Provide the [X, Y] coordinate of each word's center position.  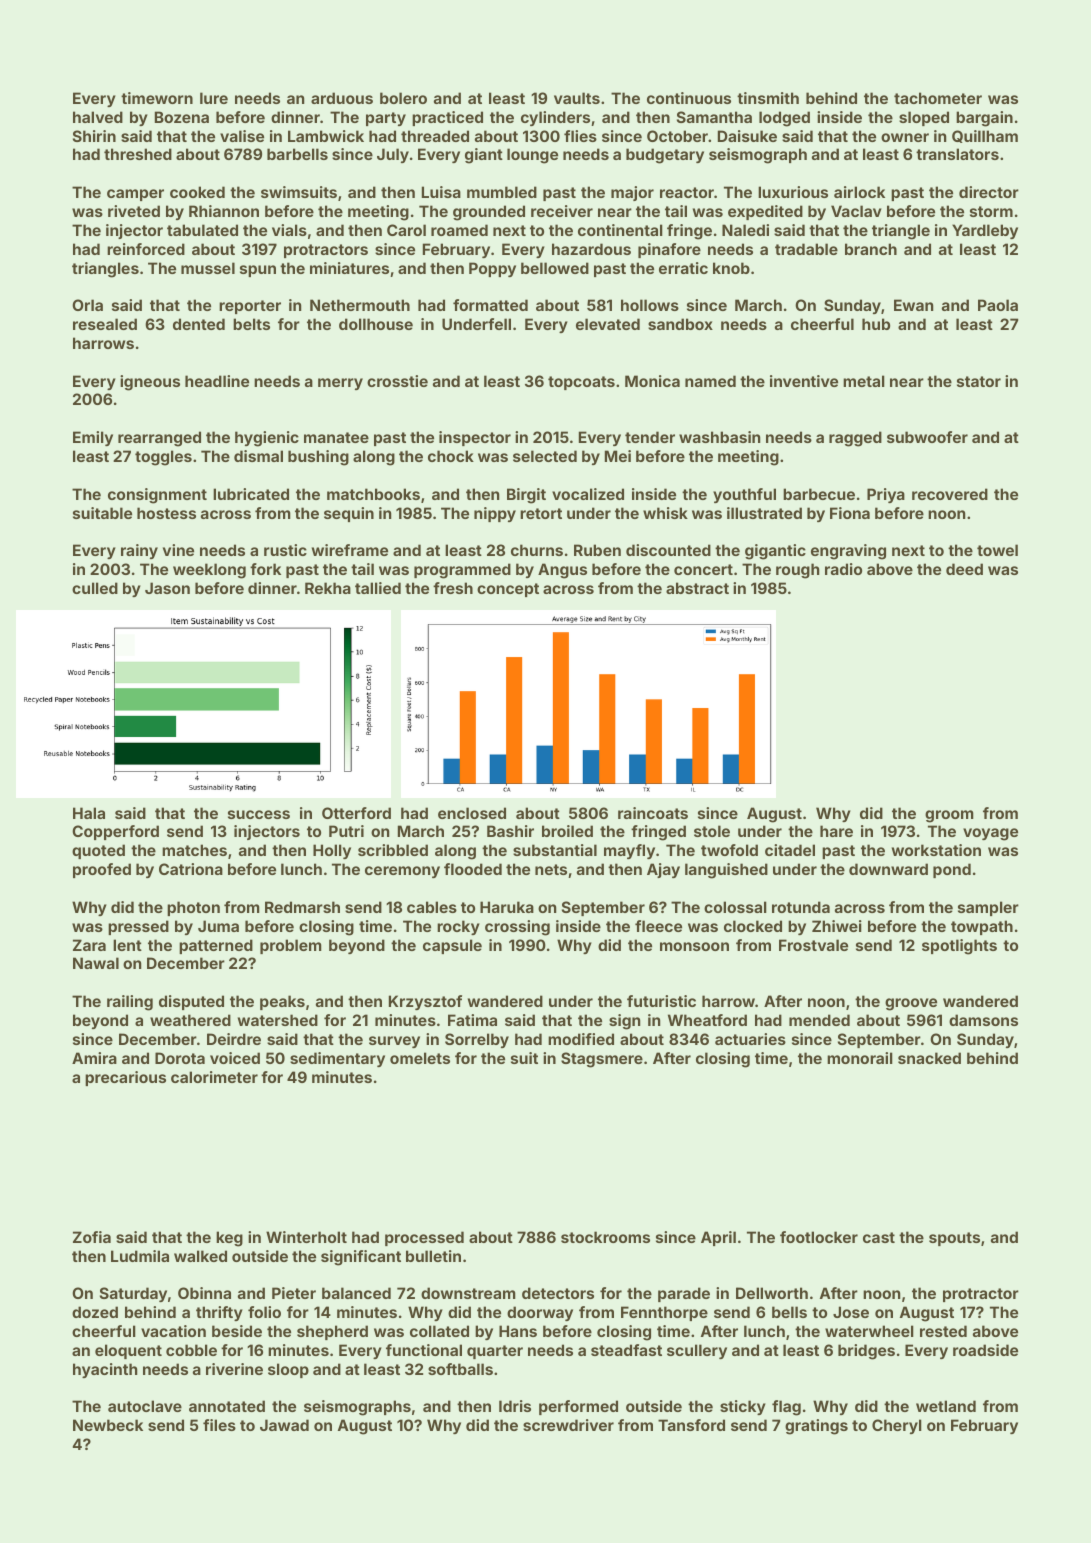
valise [242, 136]
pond [952, 870]
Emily [93, 438]
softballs [460, 1369]
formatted [490, 305]
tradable [806, 249]
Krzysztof [425, 1002]
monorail [860, 1058]
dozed [95, 1312]
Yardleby [985, 231]
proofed [102, 870]
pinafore [669, 250]
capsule [452, 946]
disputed [191, 1002]
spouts [954, 1239]
